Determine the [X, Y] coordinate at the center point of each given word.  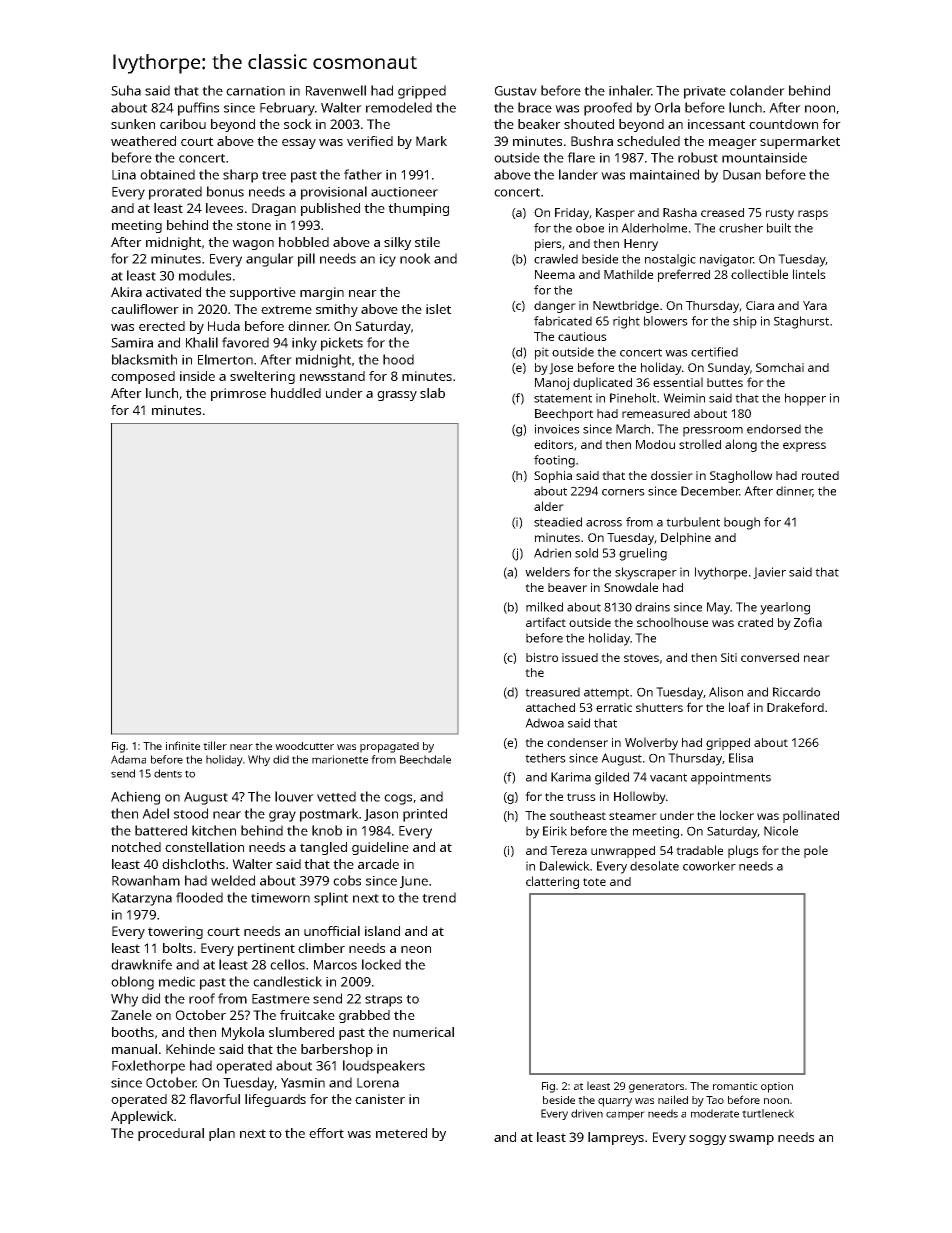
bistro [542, 657]
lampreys [616, 1138]
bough [742, 523]
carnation [255, 91]
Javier [769, 573]
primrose [238, 394]
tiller [215, 745]
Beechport [564, 415]
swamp [751, 1140]
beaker [539, 124]
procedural [171, 1134]
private [705, 92]
